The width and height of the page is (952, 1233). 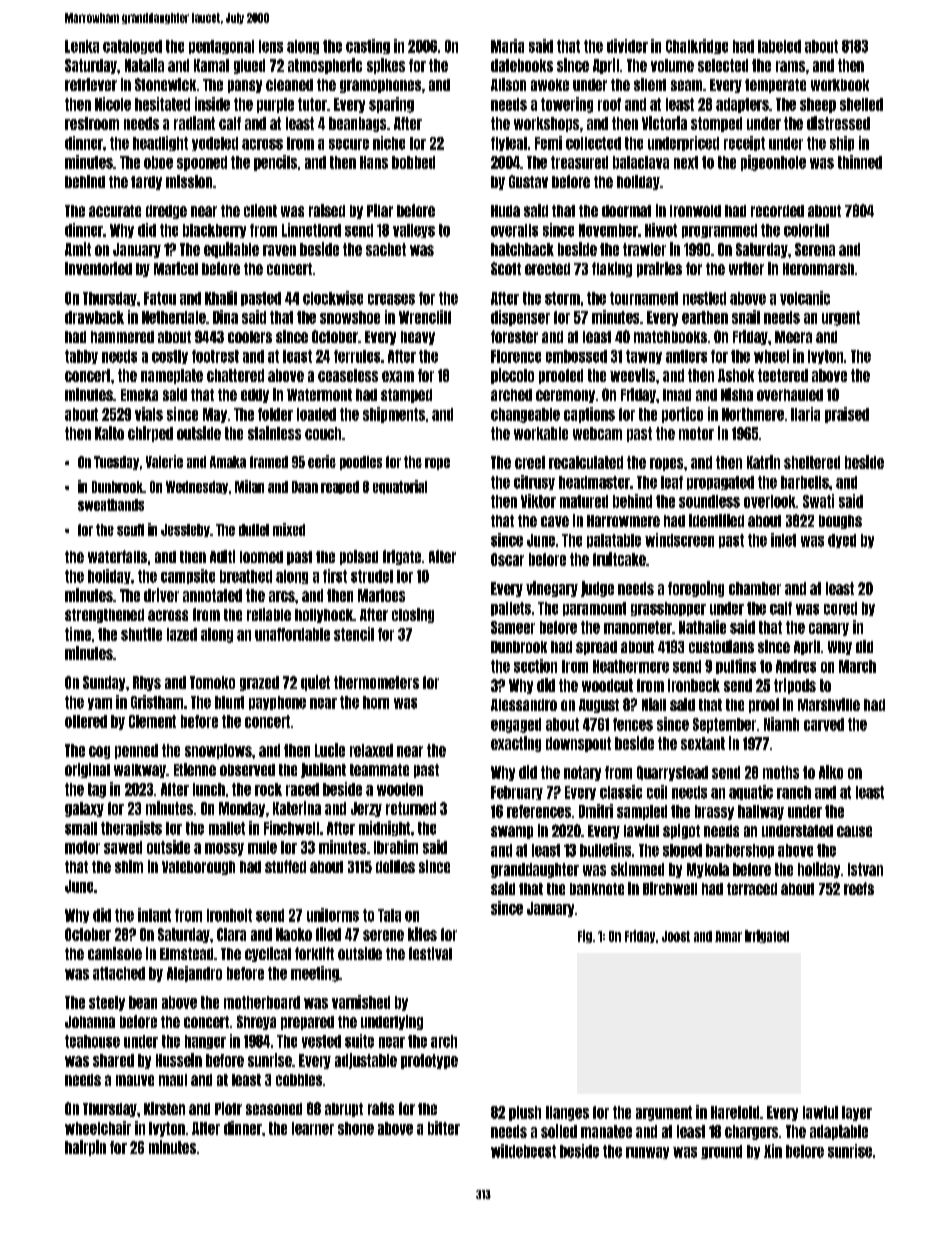 I want to click on tripods, so click(x=795, y=686).
